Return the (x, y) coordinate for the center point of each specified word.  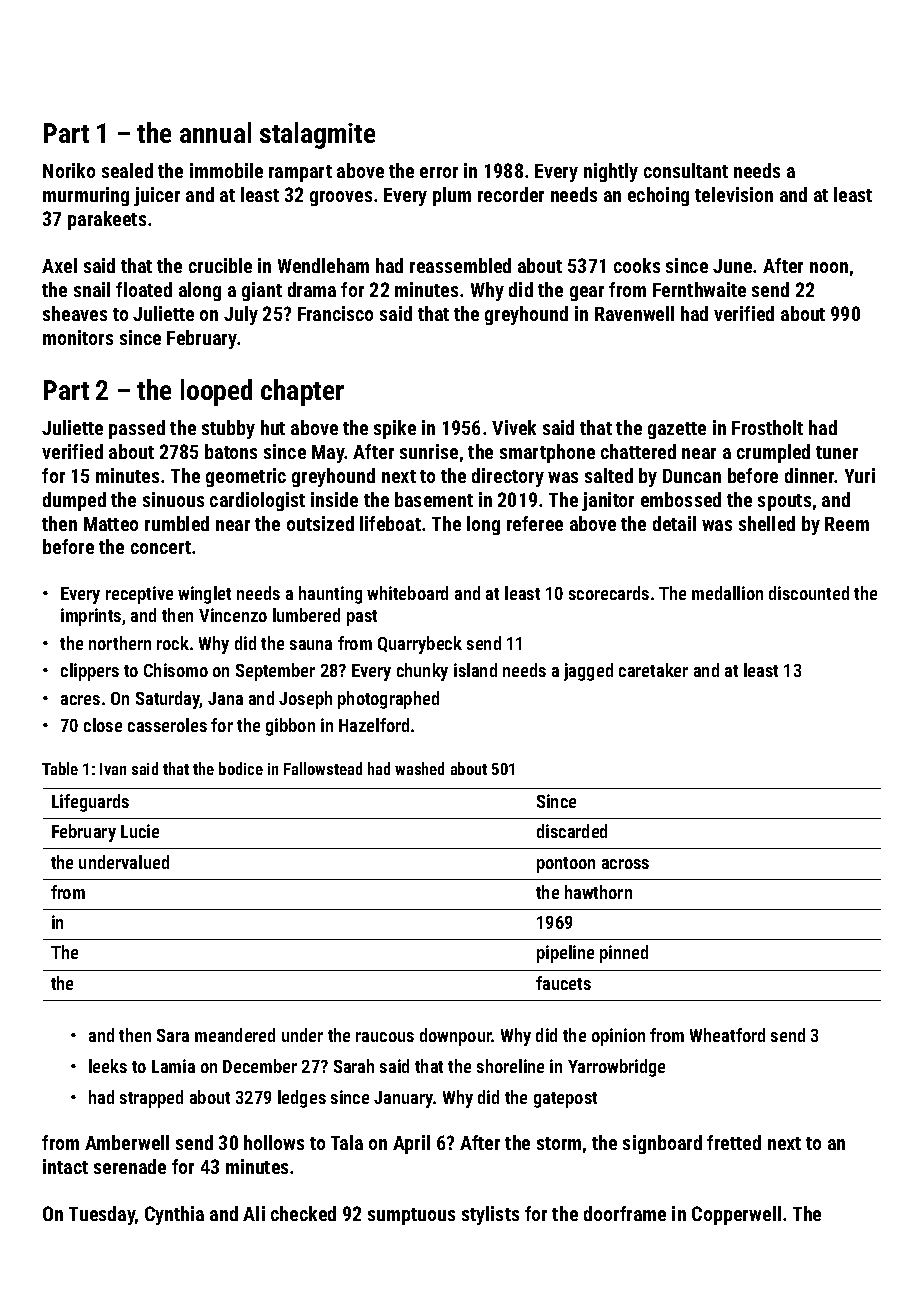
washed (419, 768)
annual (215, 132)
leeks (108, 1066)
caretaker (653, 670)
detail (674, 523)
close (103, 725)
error (439, 172)
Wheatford (727, 1035)
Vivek (514, 427)
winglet (204, 595)
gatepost (565, 1100)
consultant (686, 170)
